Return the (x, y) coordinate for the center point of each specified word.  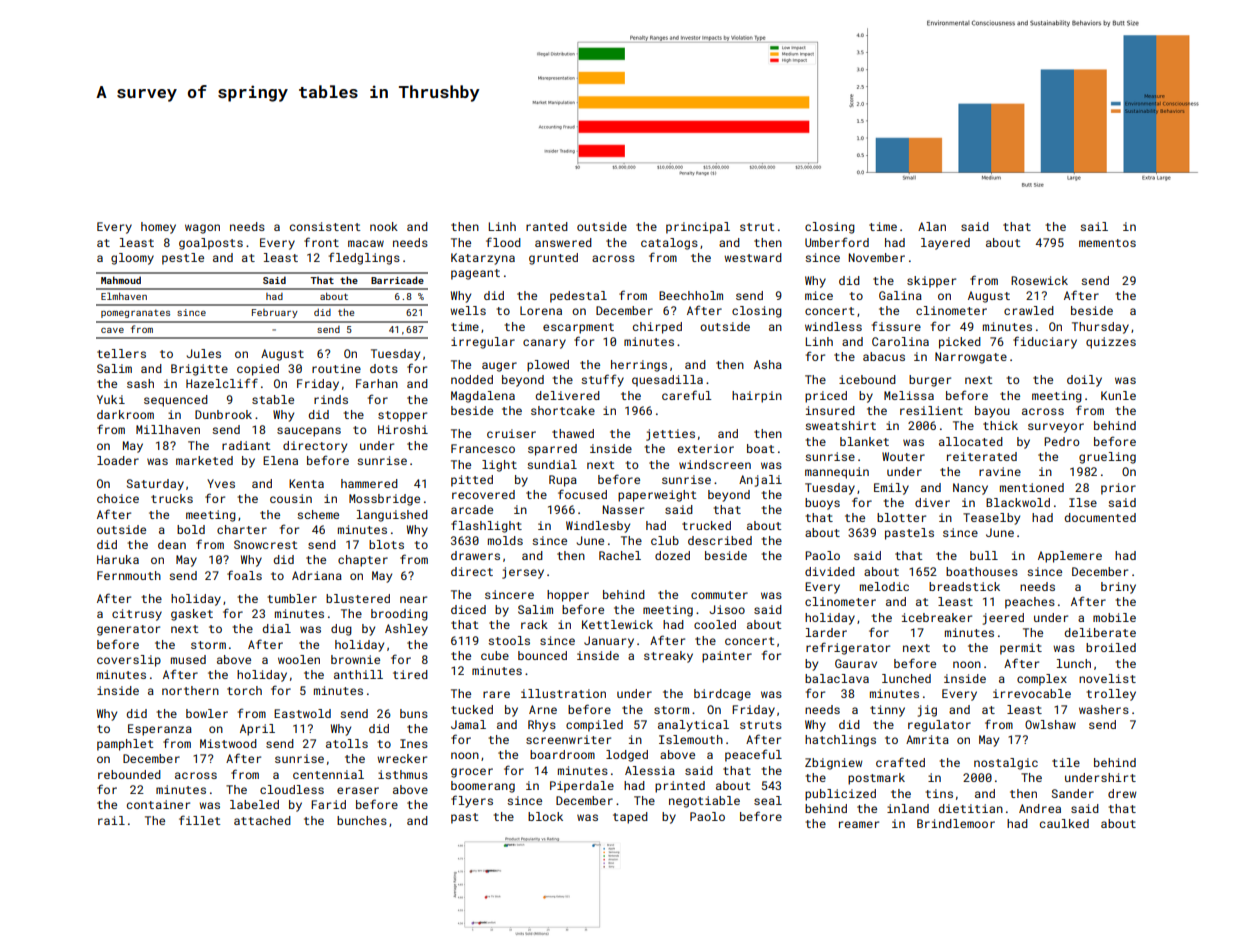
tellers (121, 353)
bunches (362, 820)
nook (384, 226)
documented (1100, 517)
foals (244, 575)
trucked (706, 525)
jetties (670, 435)
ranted (547, 226)
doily (1084, 381)
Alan (932, 226)
